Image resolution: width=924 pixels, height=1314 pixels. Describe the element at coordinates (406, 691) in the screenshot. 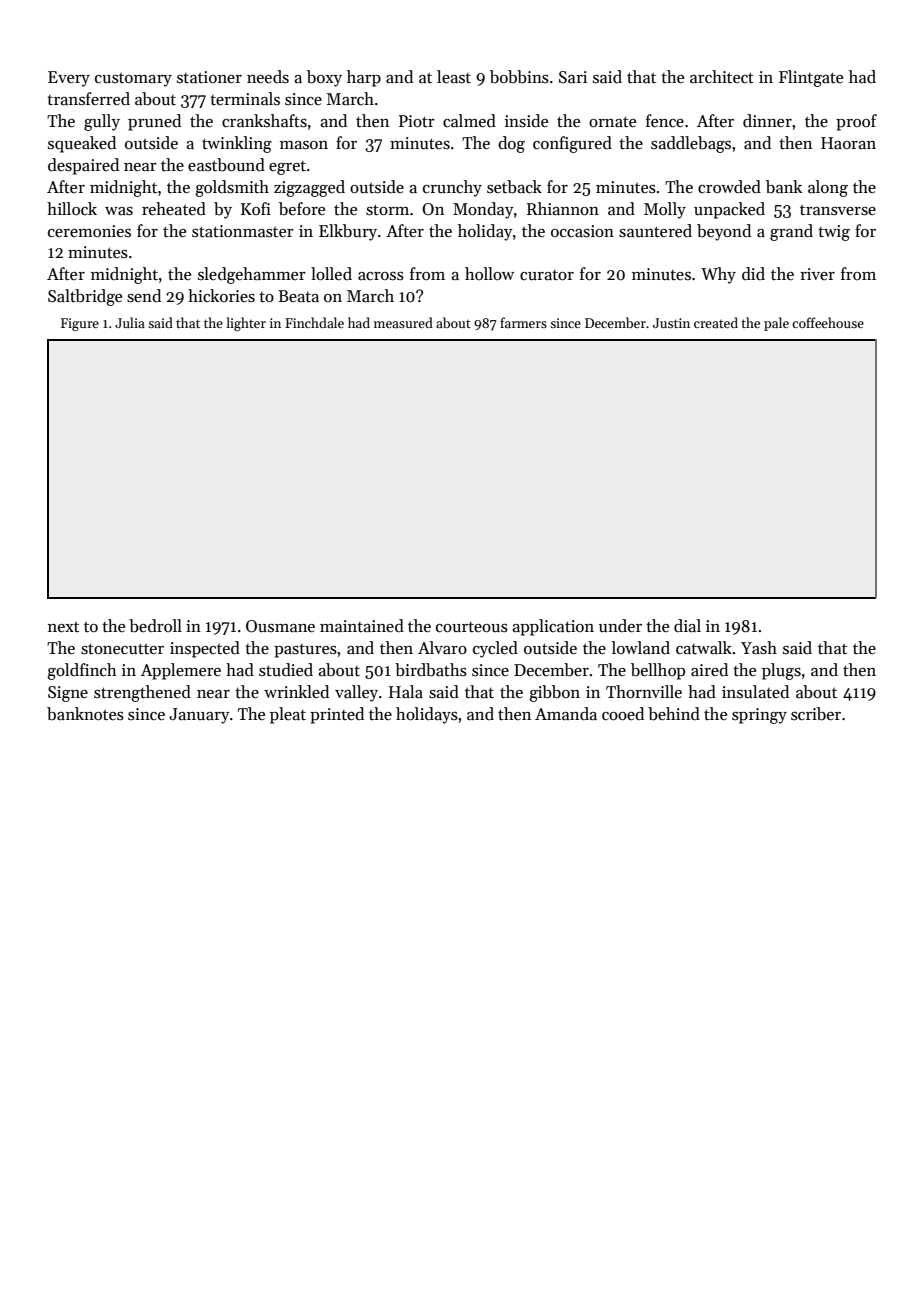

I see `Hala` at that location.
